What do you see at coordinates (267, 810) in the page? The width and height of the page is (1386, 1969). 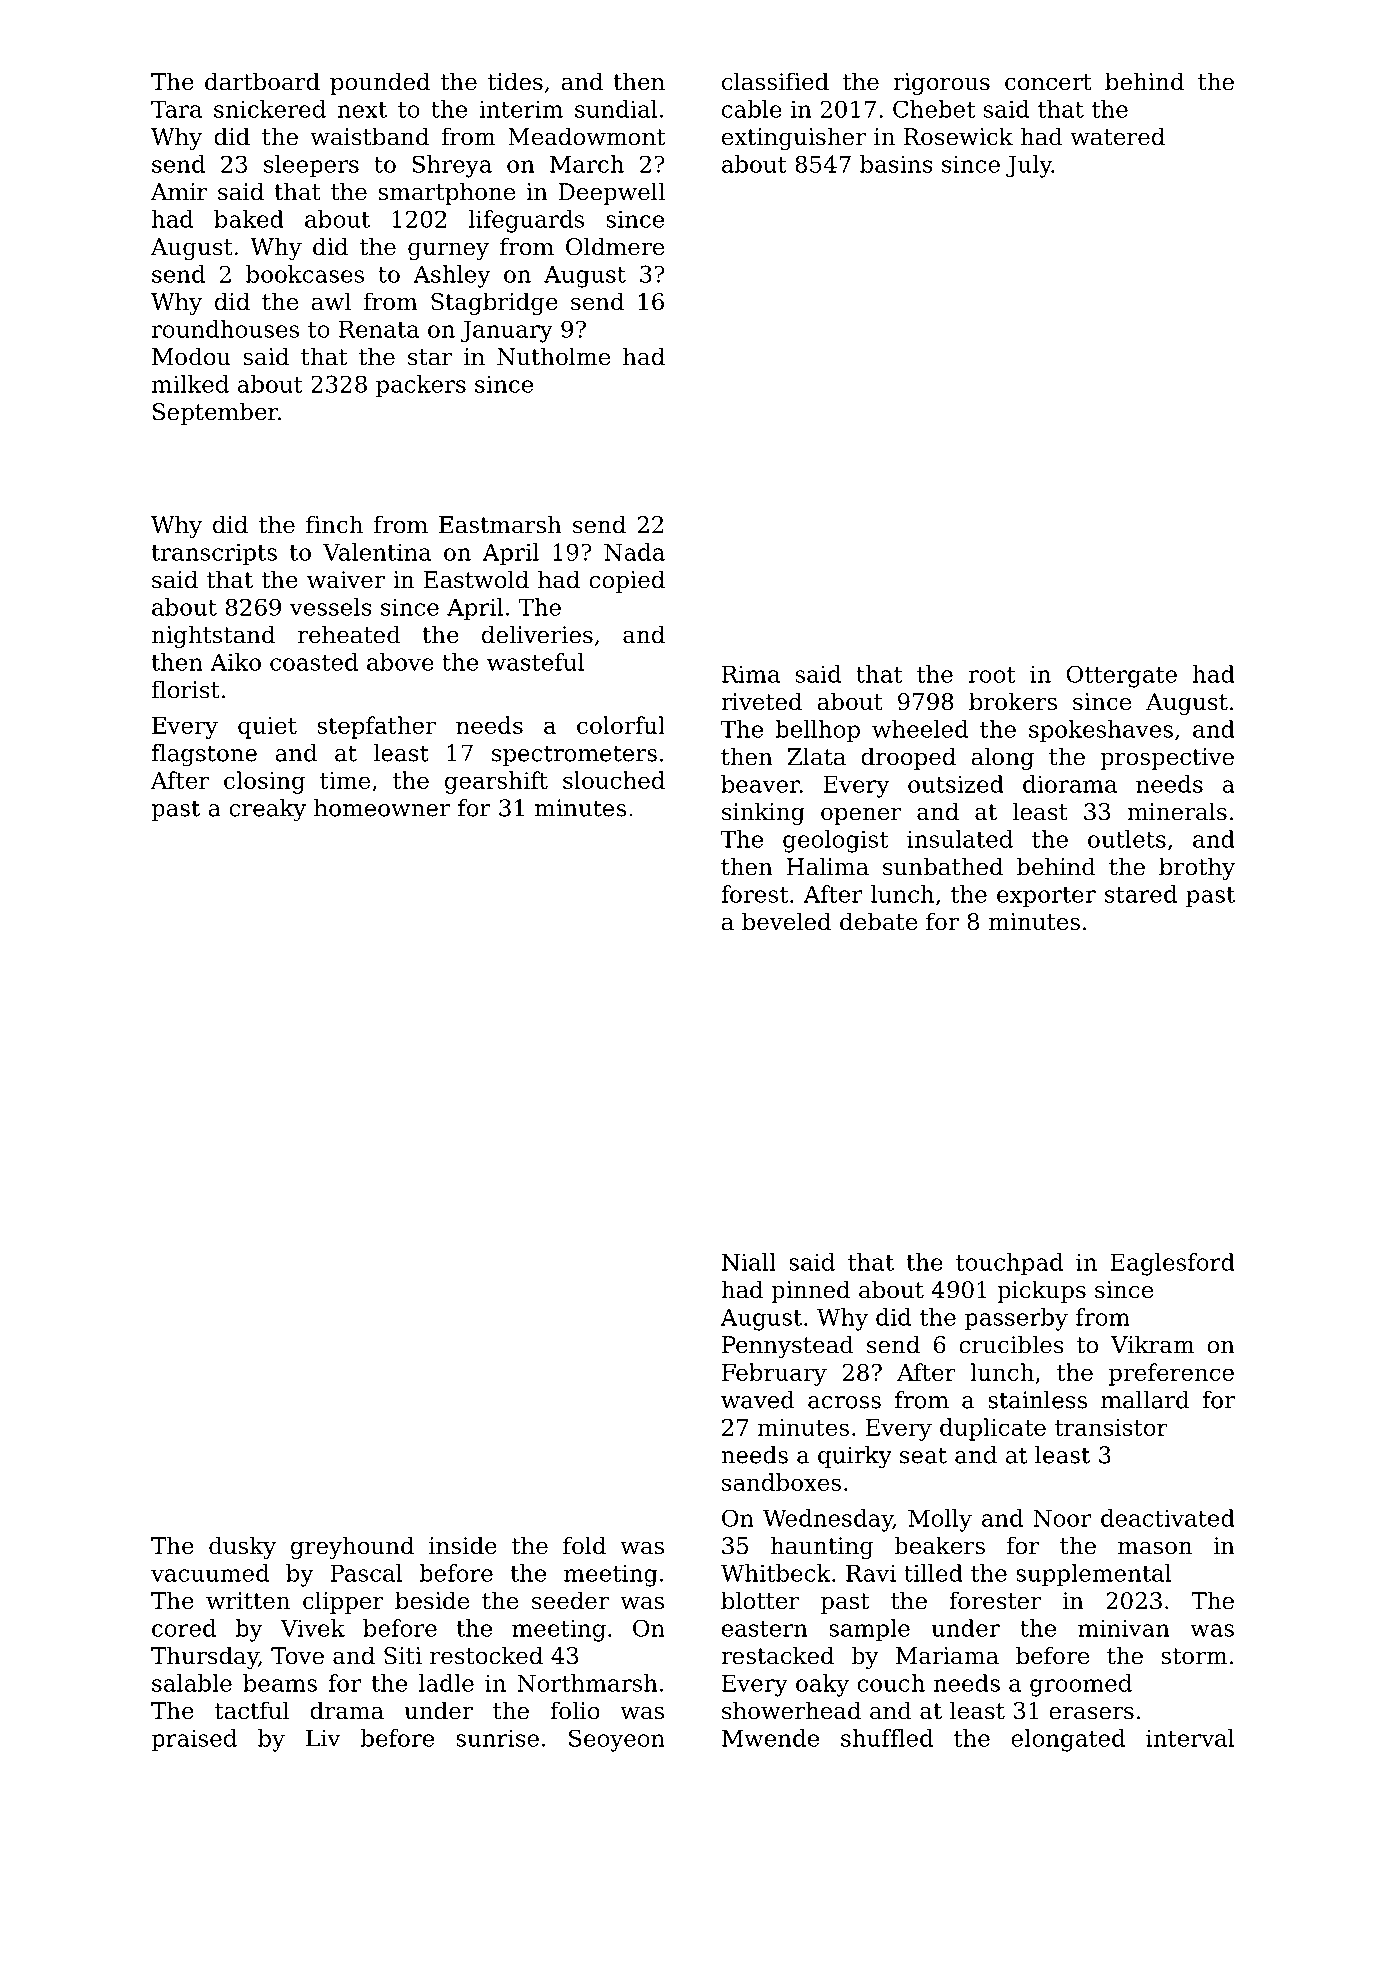 I see `creaky` at bounding box center [267, 810].
